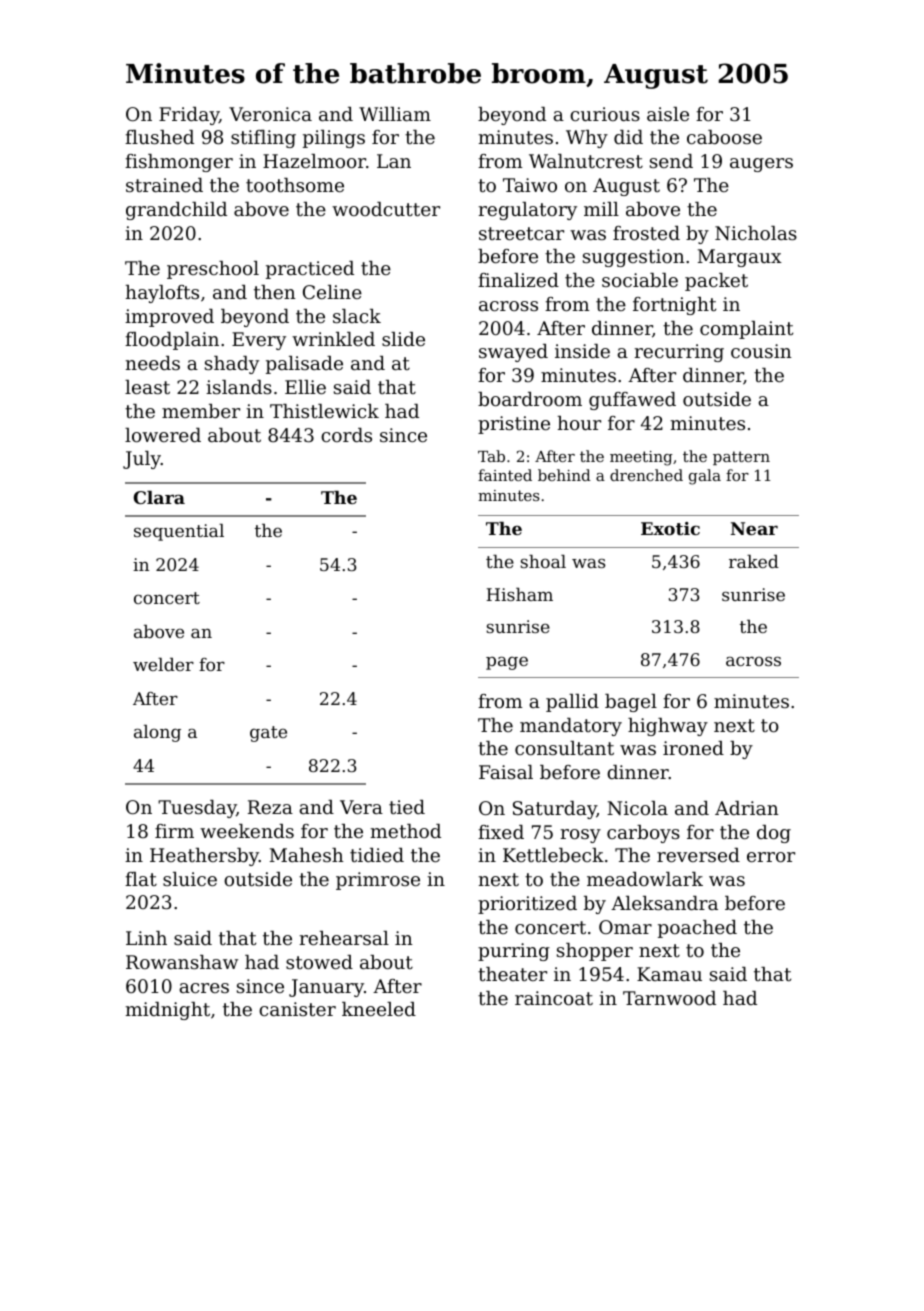 This image has width=924, height=1311. Describe the element at coordinates (179, 532) in the image. I see `sequential` at that location.
